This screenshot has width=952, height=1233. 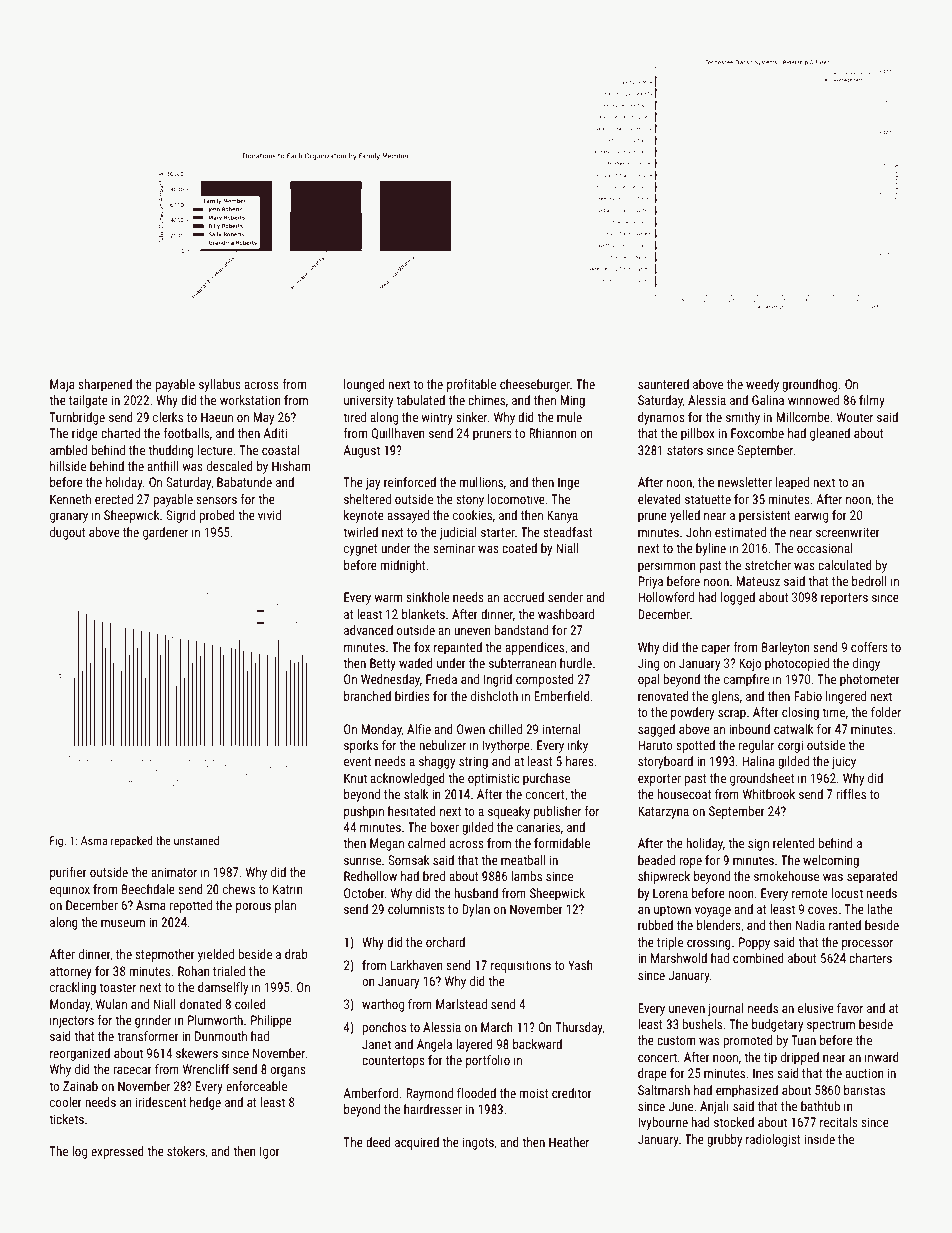 What do you see at coordinates (364, 516) in the screenshot?
I see `keynote` at bounding box center [364, 516].
